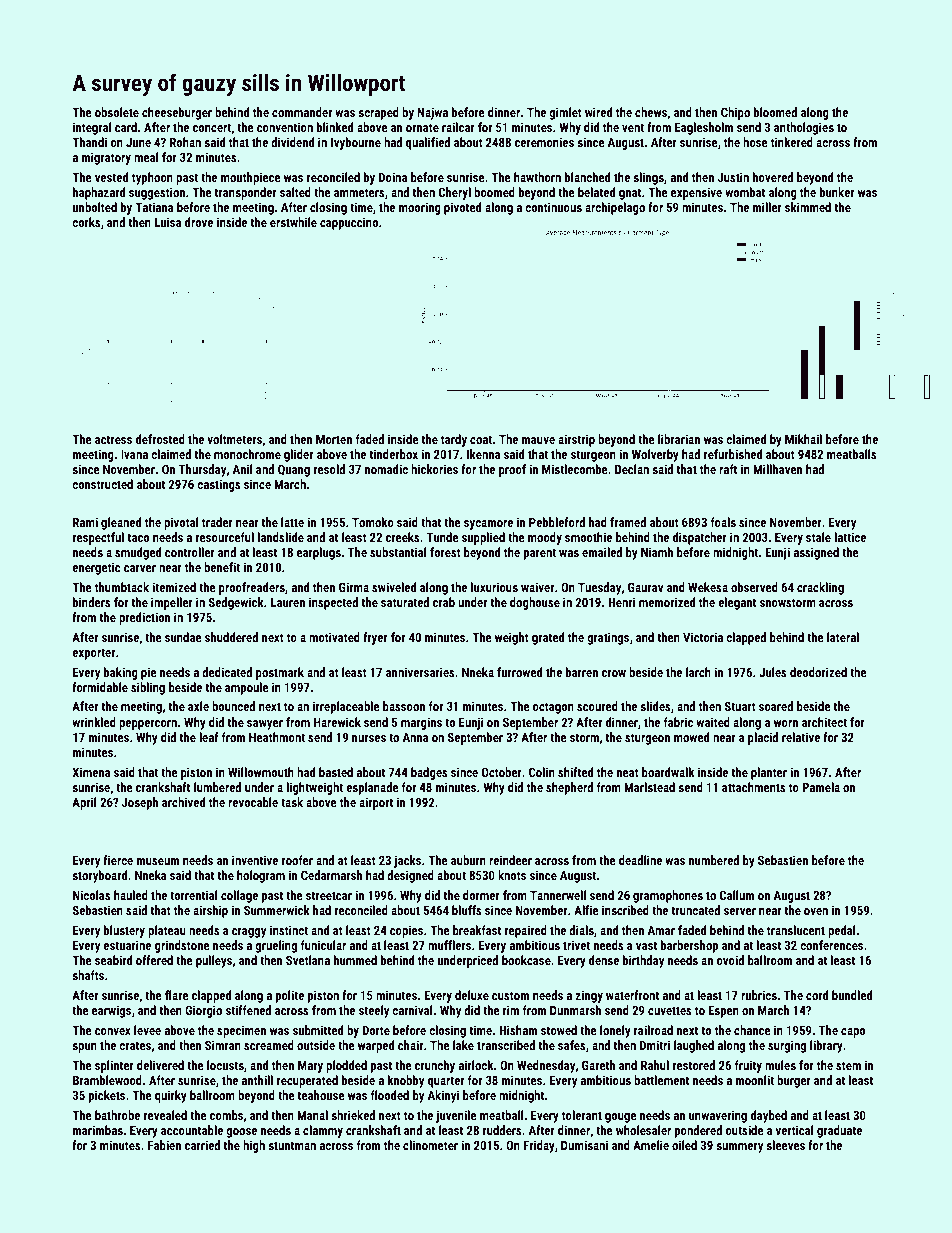 The width and height of the screenshot is (952, 1233). I want to click on nomadic, so click(386, 469).
